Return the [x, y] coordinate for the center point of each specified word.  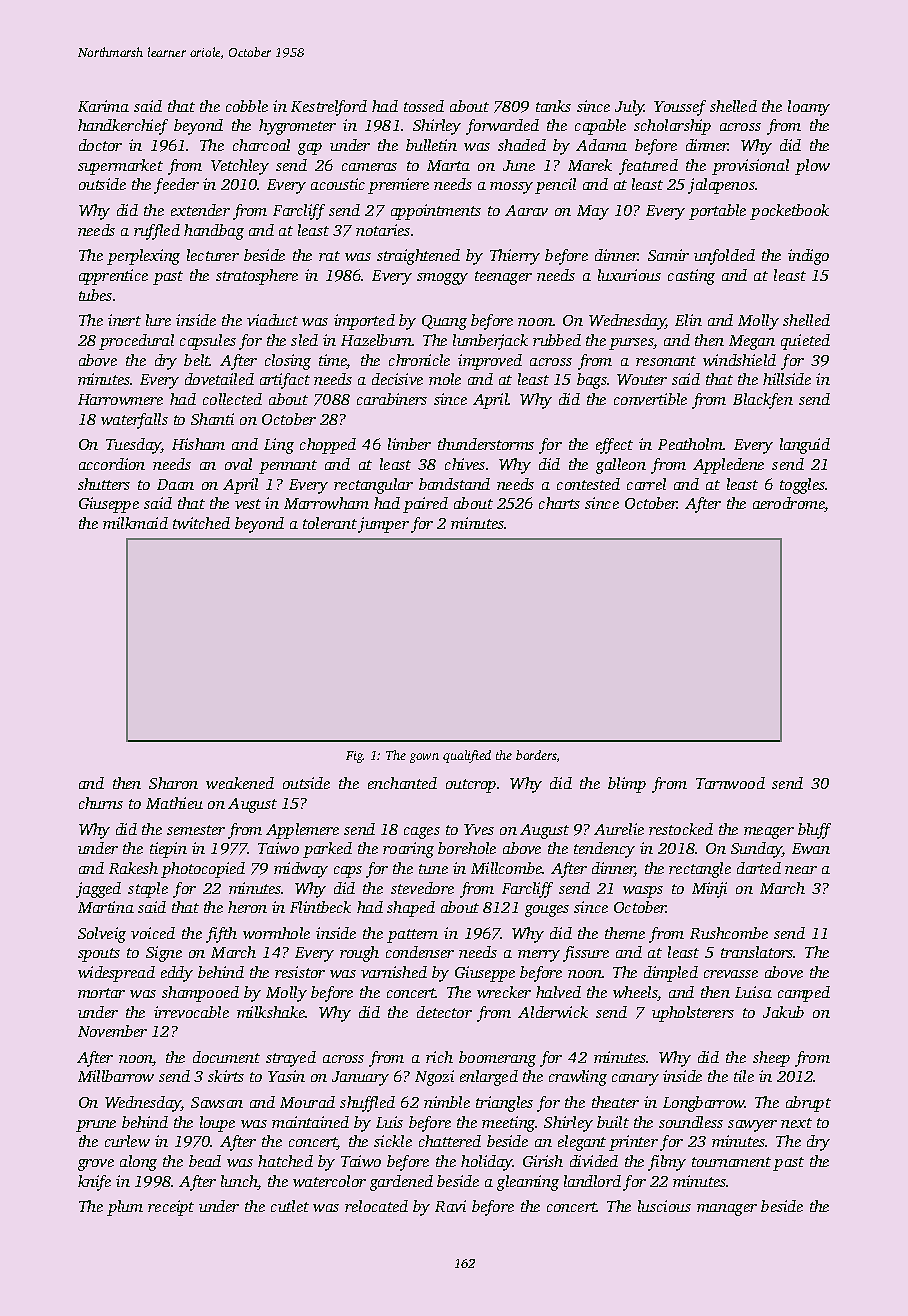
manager [727, 1210]
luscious [664, 1206]
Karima [103, 106]
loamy [809, 108]
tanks [553, 106]
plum [125, 1208]
